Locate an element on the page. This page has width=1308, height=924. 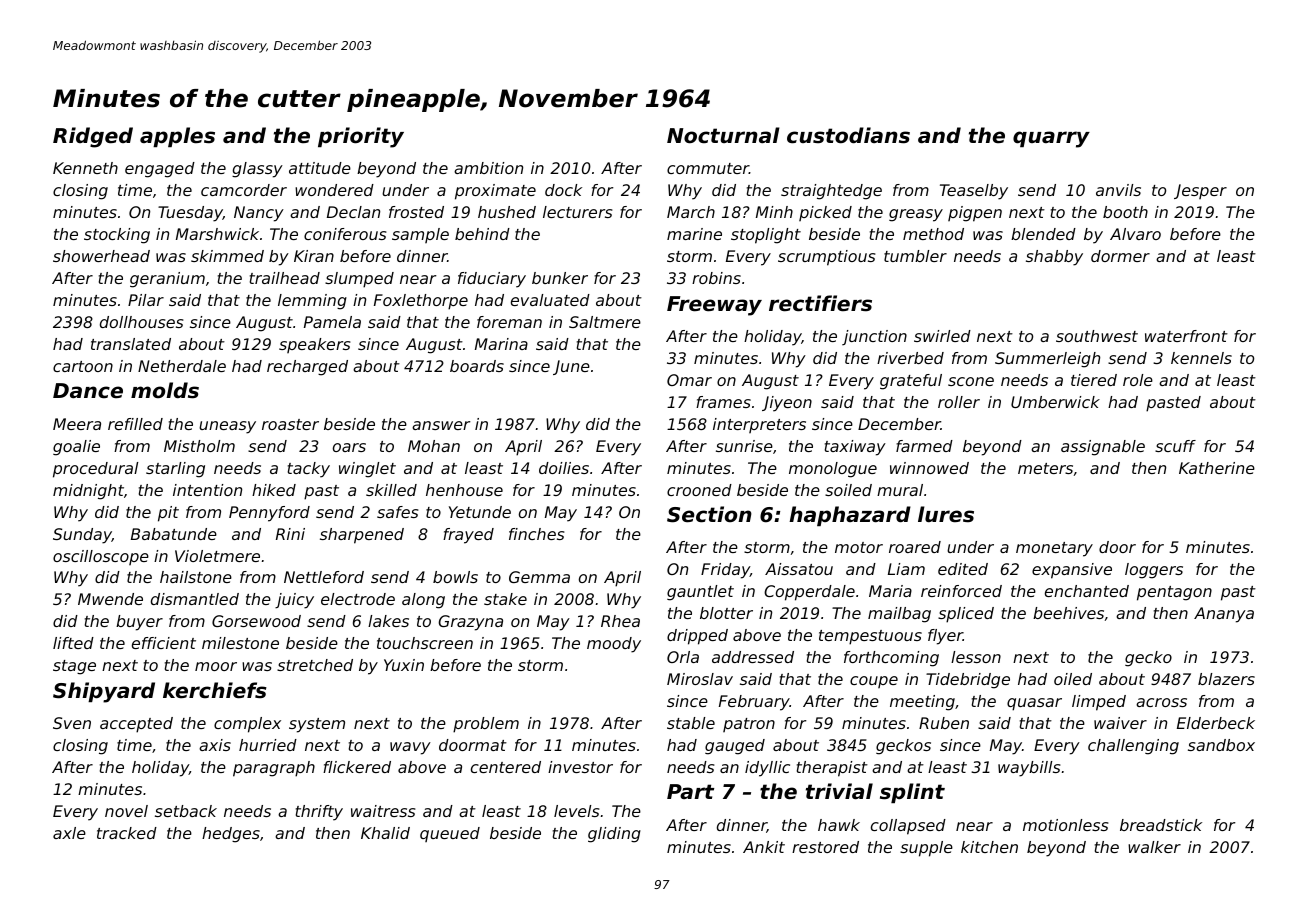
Nocturnal is located at coordinates (723, 135).
